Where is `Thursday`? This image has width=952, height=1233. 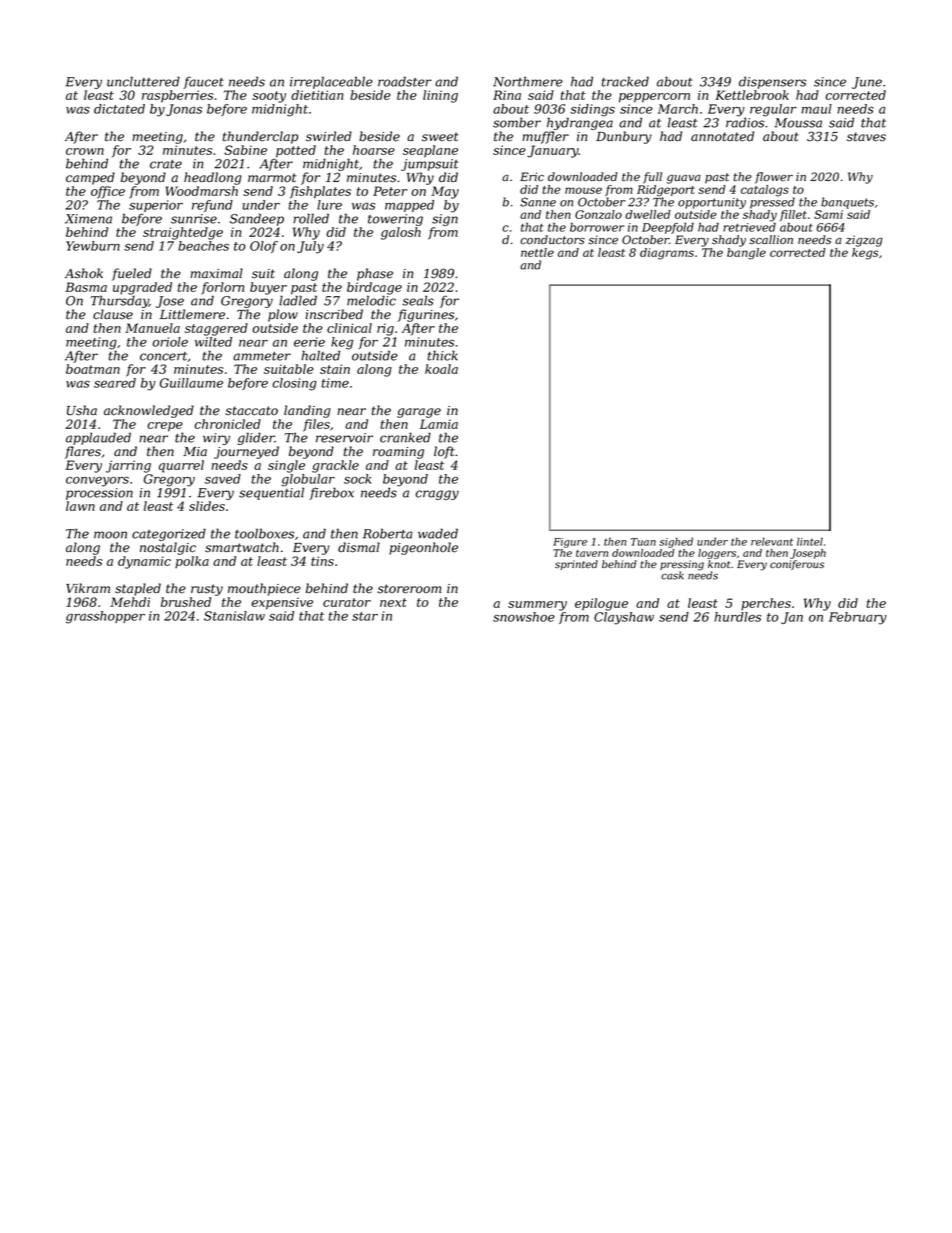 Thursday is located at coordinates (120, 301).
